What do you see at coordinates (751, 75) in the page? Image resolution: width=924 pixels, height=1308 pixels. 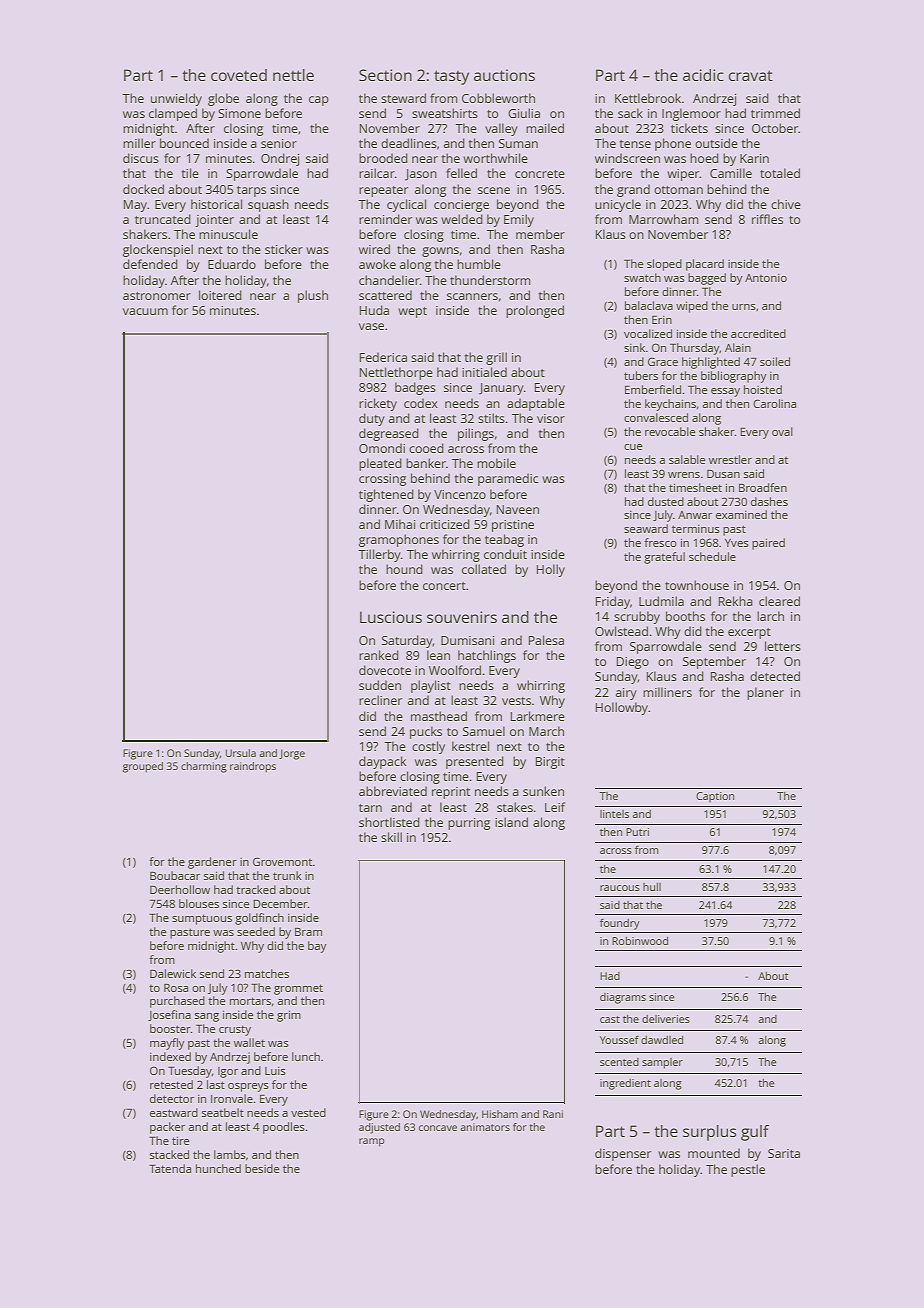 I see `cravat` at bounding box center [751, 75].
